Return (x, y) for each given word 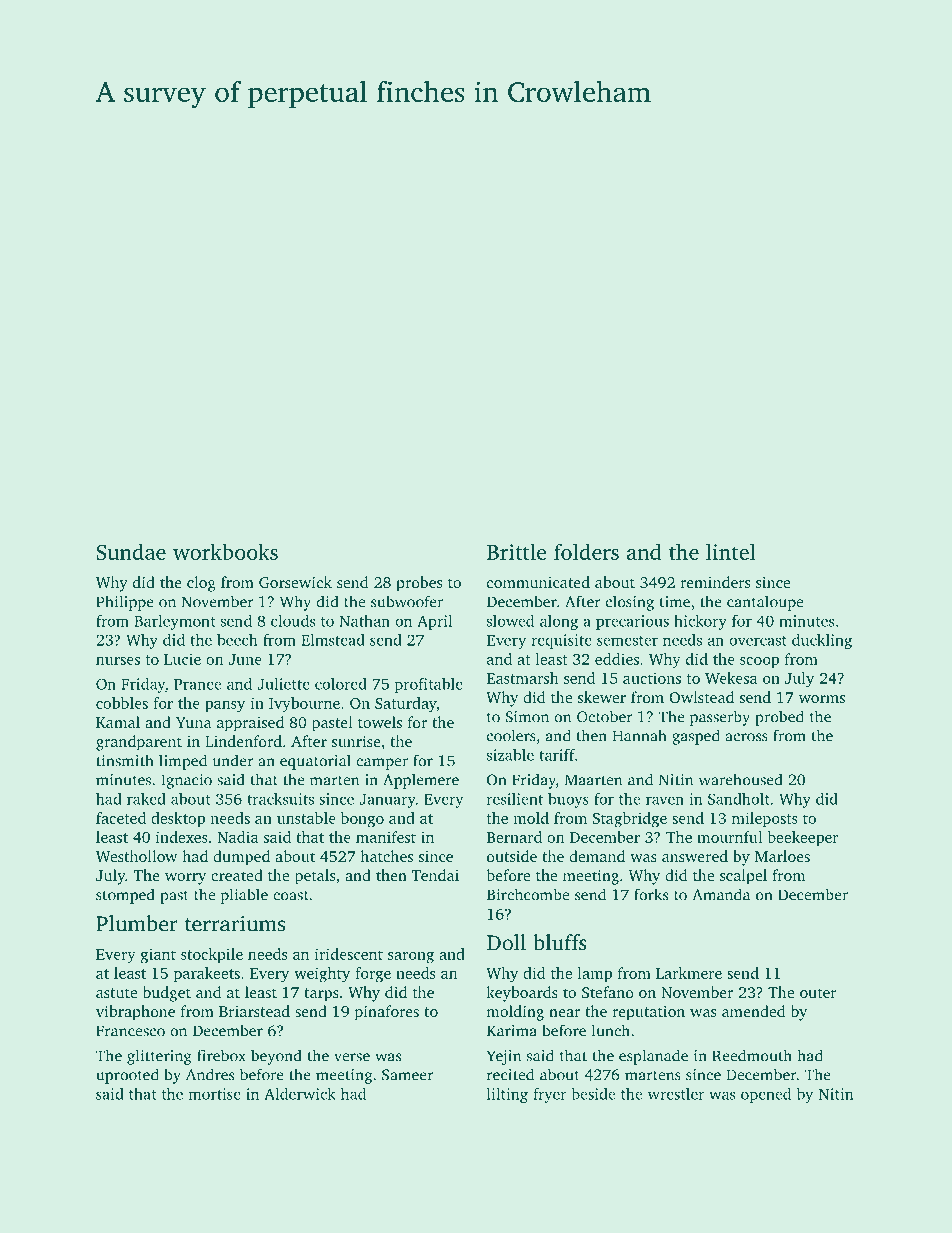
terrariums (235, 923)
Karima (512, 1031)
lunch (611, 1030)
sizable (510, 755)
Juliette (283, 684)
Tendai (435, 875)
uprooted (127, 1076)
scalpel (743, 877)
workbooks (225, 551)
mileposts (765, 819)
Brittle (517, 551)
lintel (730, 551)
